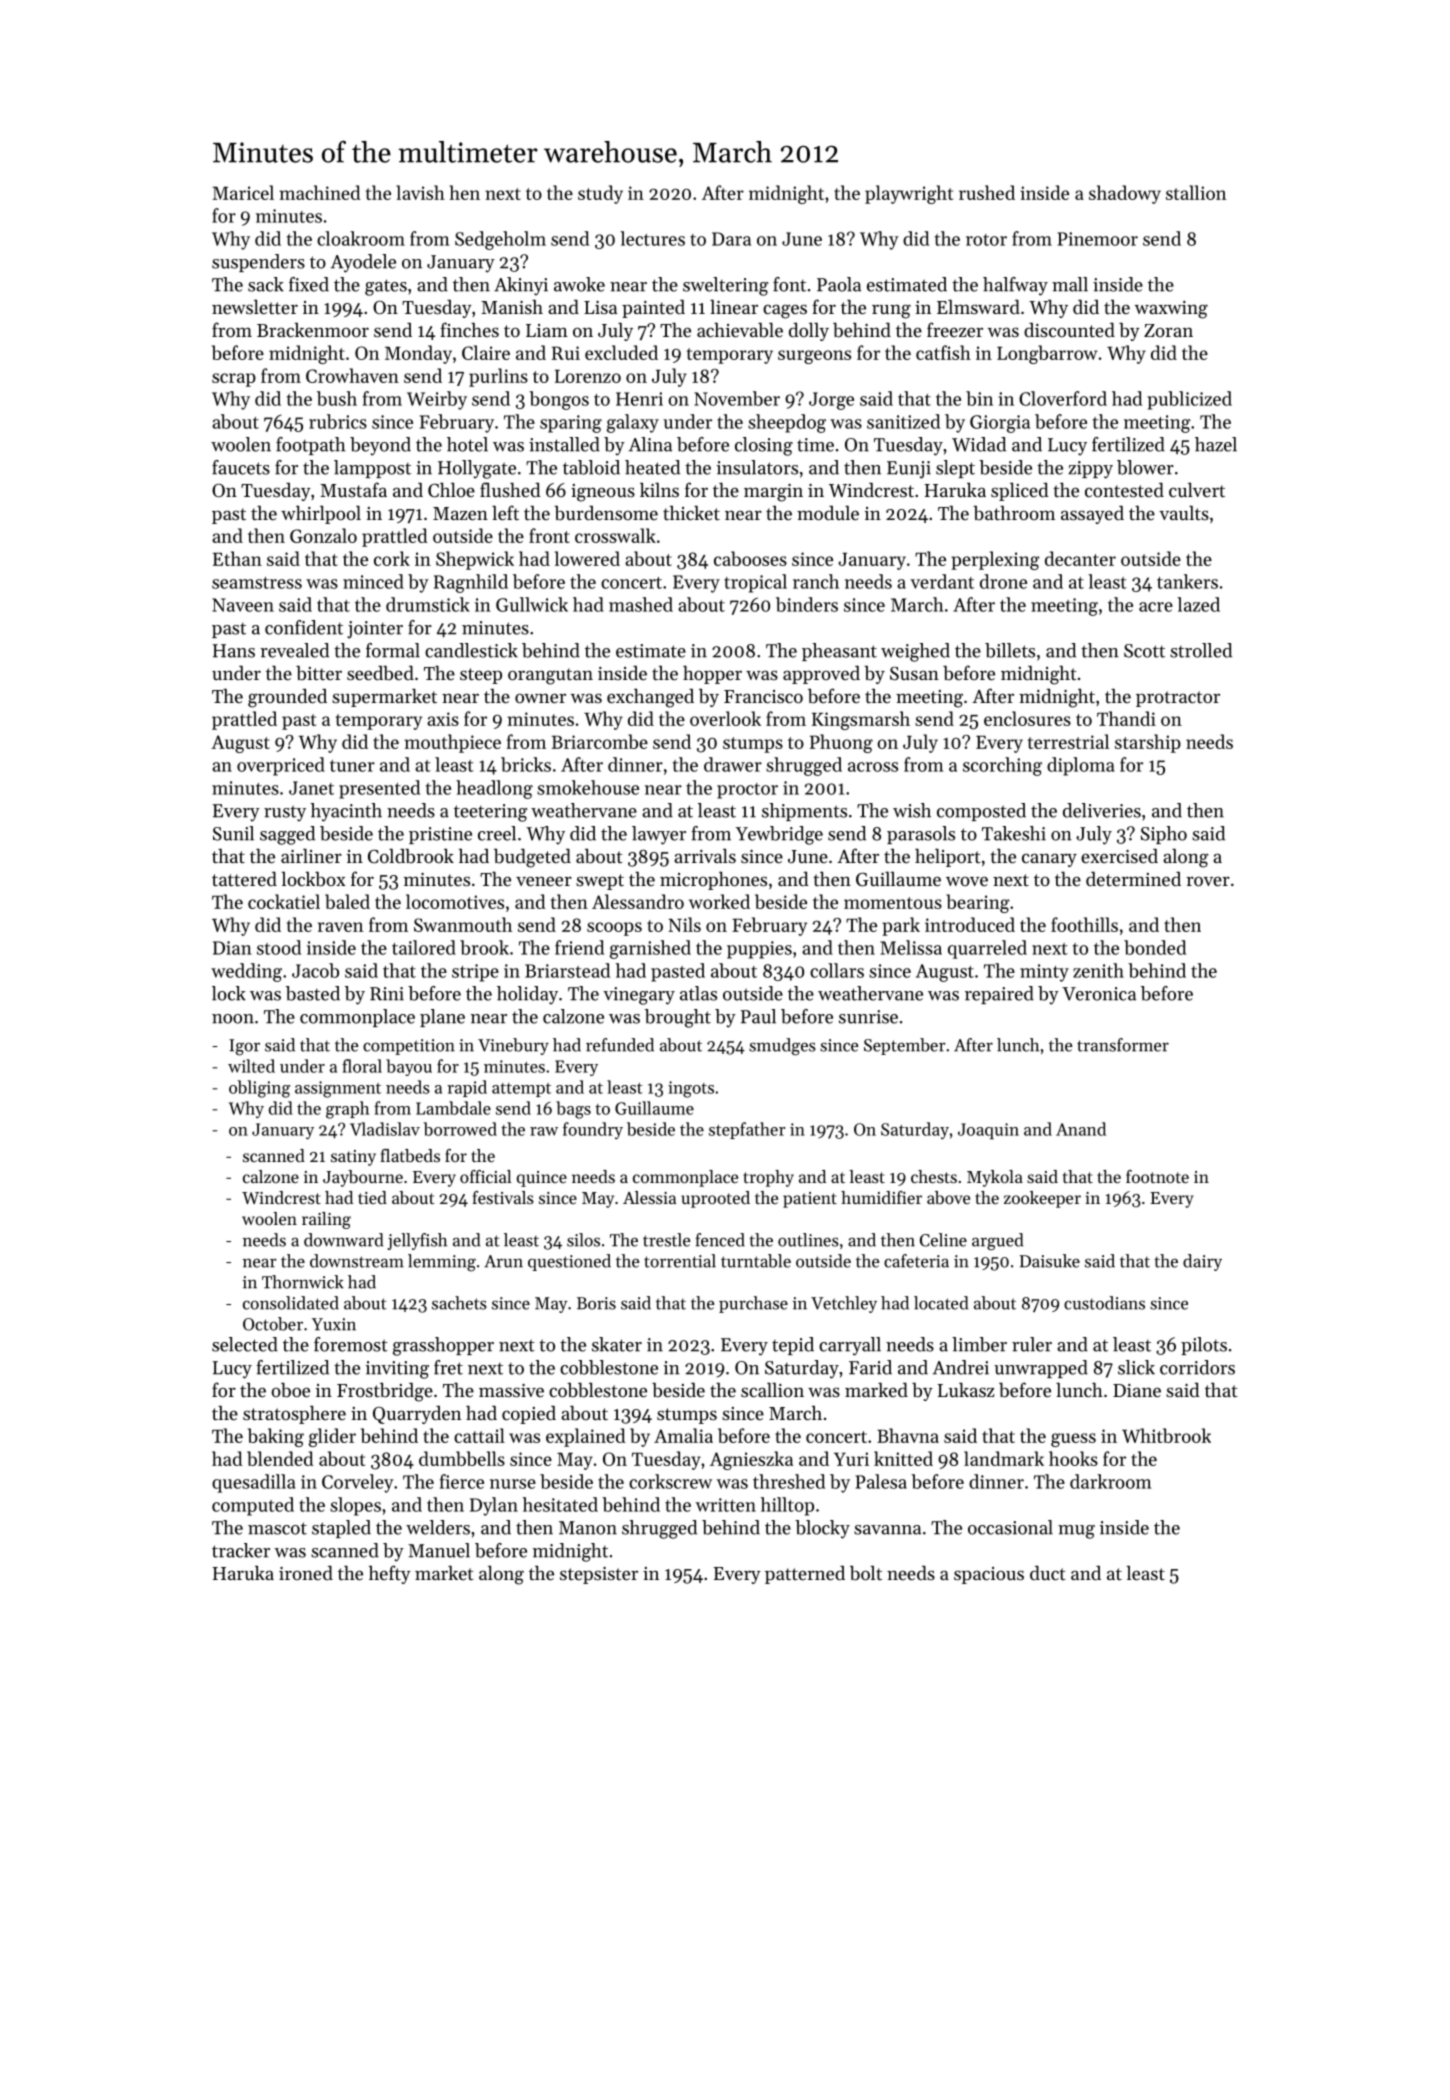 The image size is (1450, 2100). Describe the element at coordinates (1164, 835) in the screenshot. I see `Sipho` at that location.
